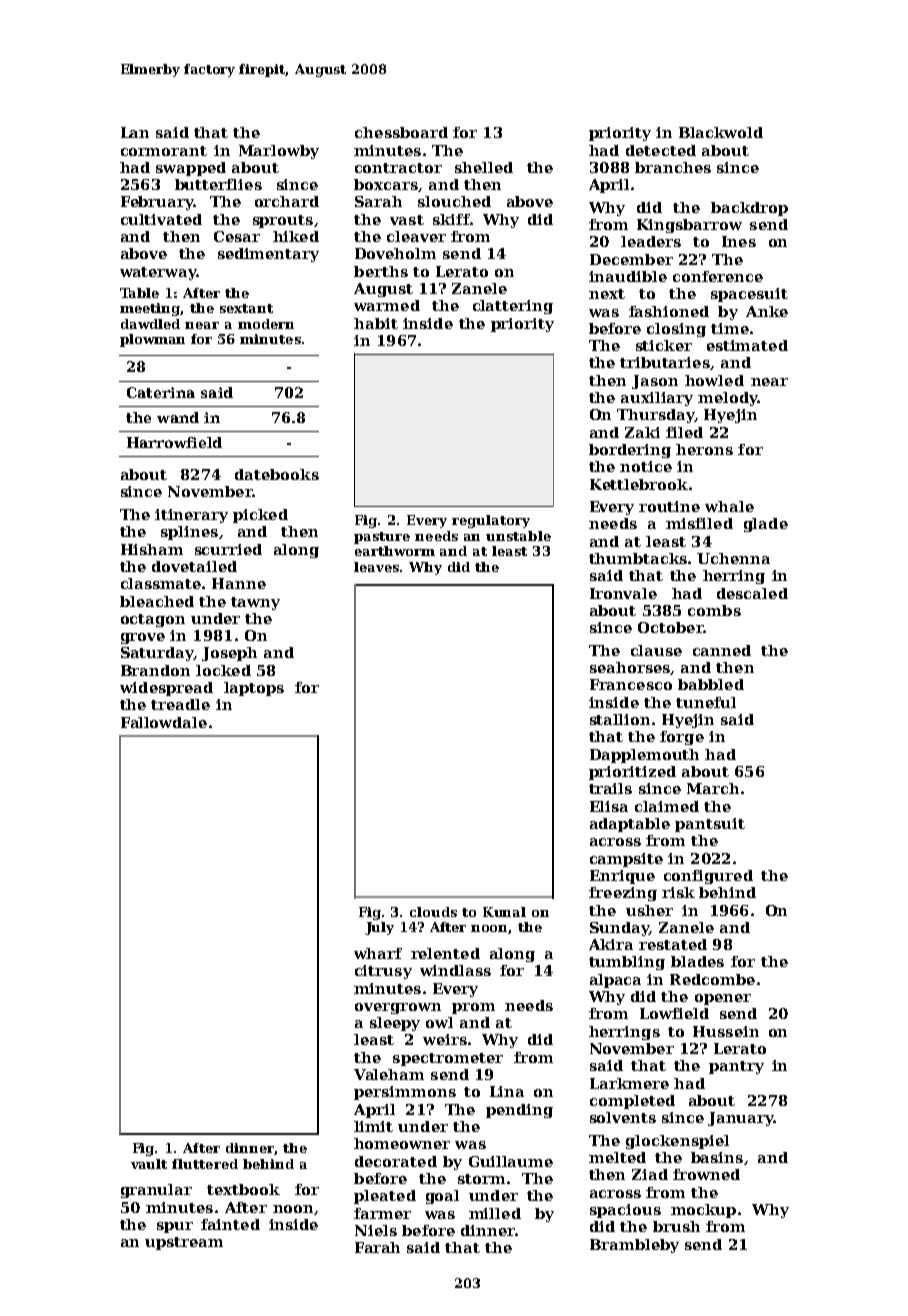  Describe the element at coordinates (644, 756) in the screenshot. I see `Dapplemouth` at that location.
